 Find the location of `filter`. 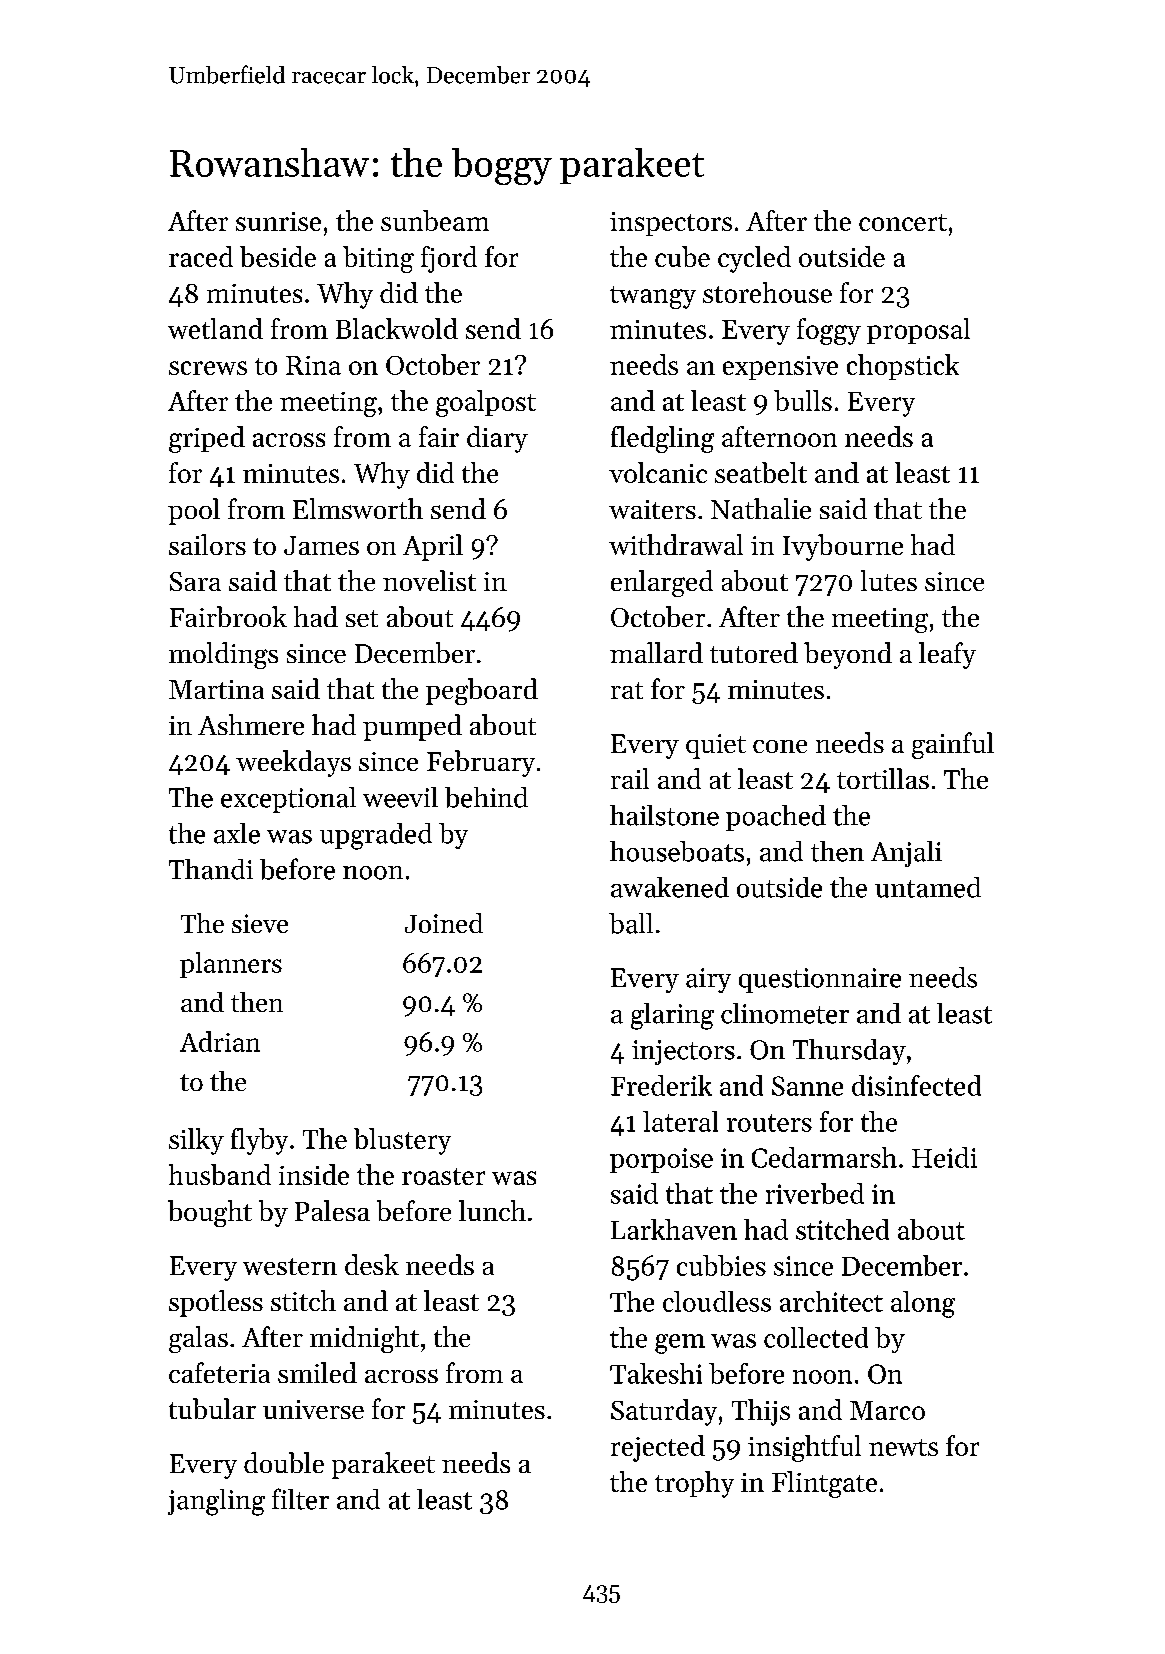

filter is located at coordinates (300, 1499).
